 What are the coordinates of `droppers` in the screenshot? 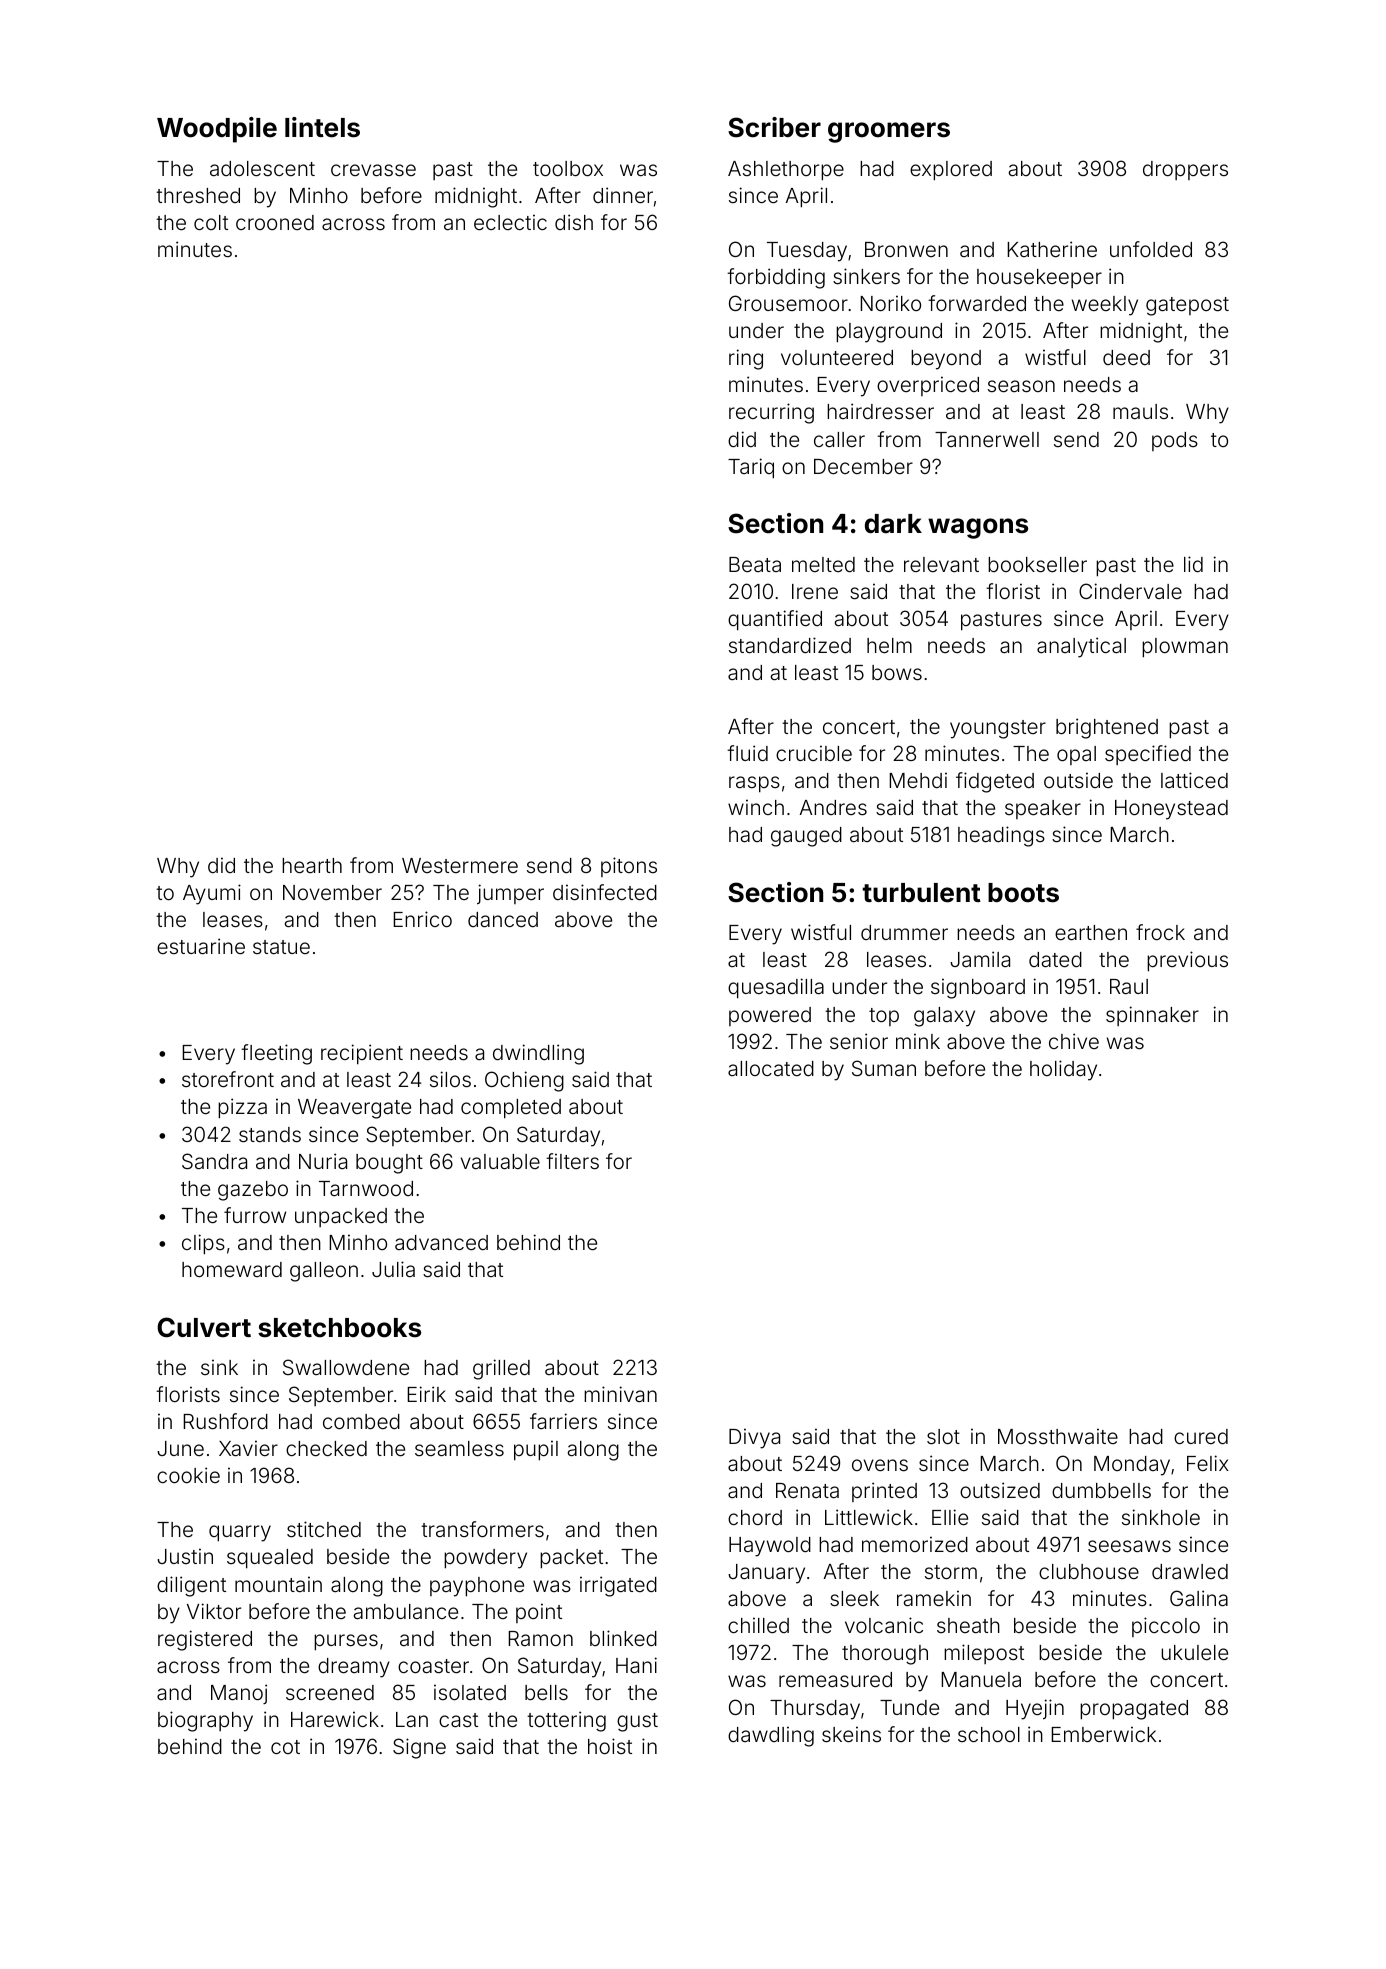 It's located at (1185, 170).
